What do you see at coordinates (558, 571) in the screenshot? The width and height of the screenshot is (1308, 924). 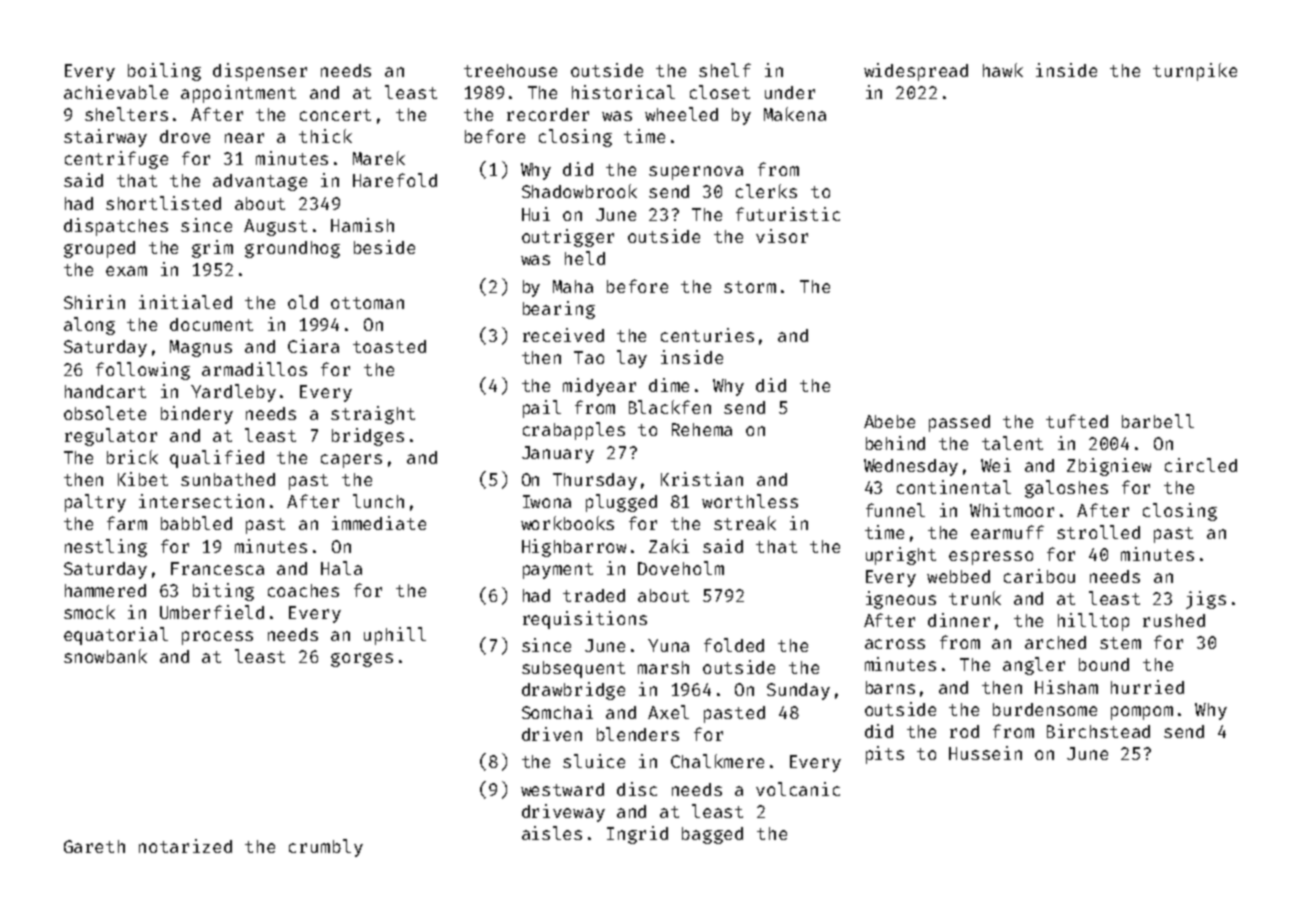 I see `payment` at bounding box center [558, 571].
